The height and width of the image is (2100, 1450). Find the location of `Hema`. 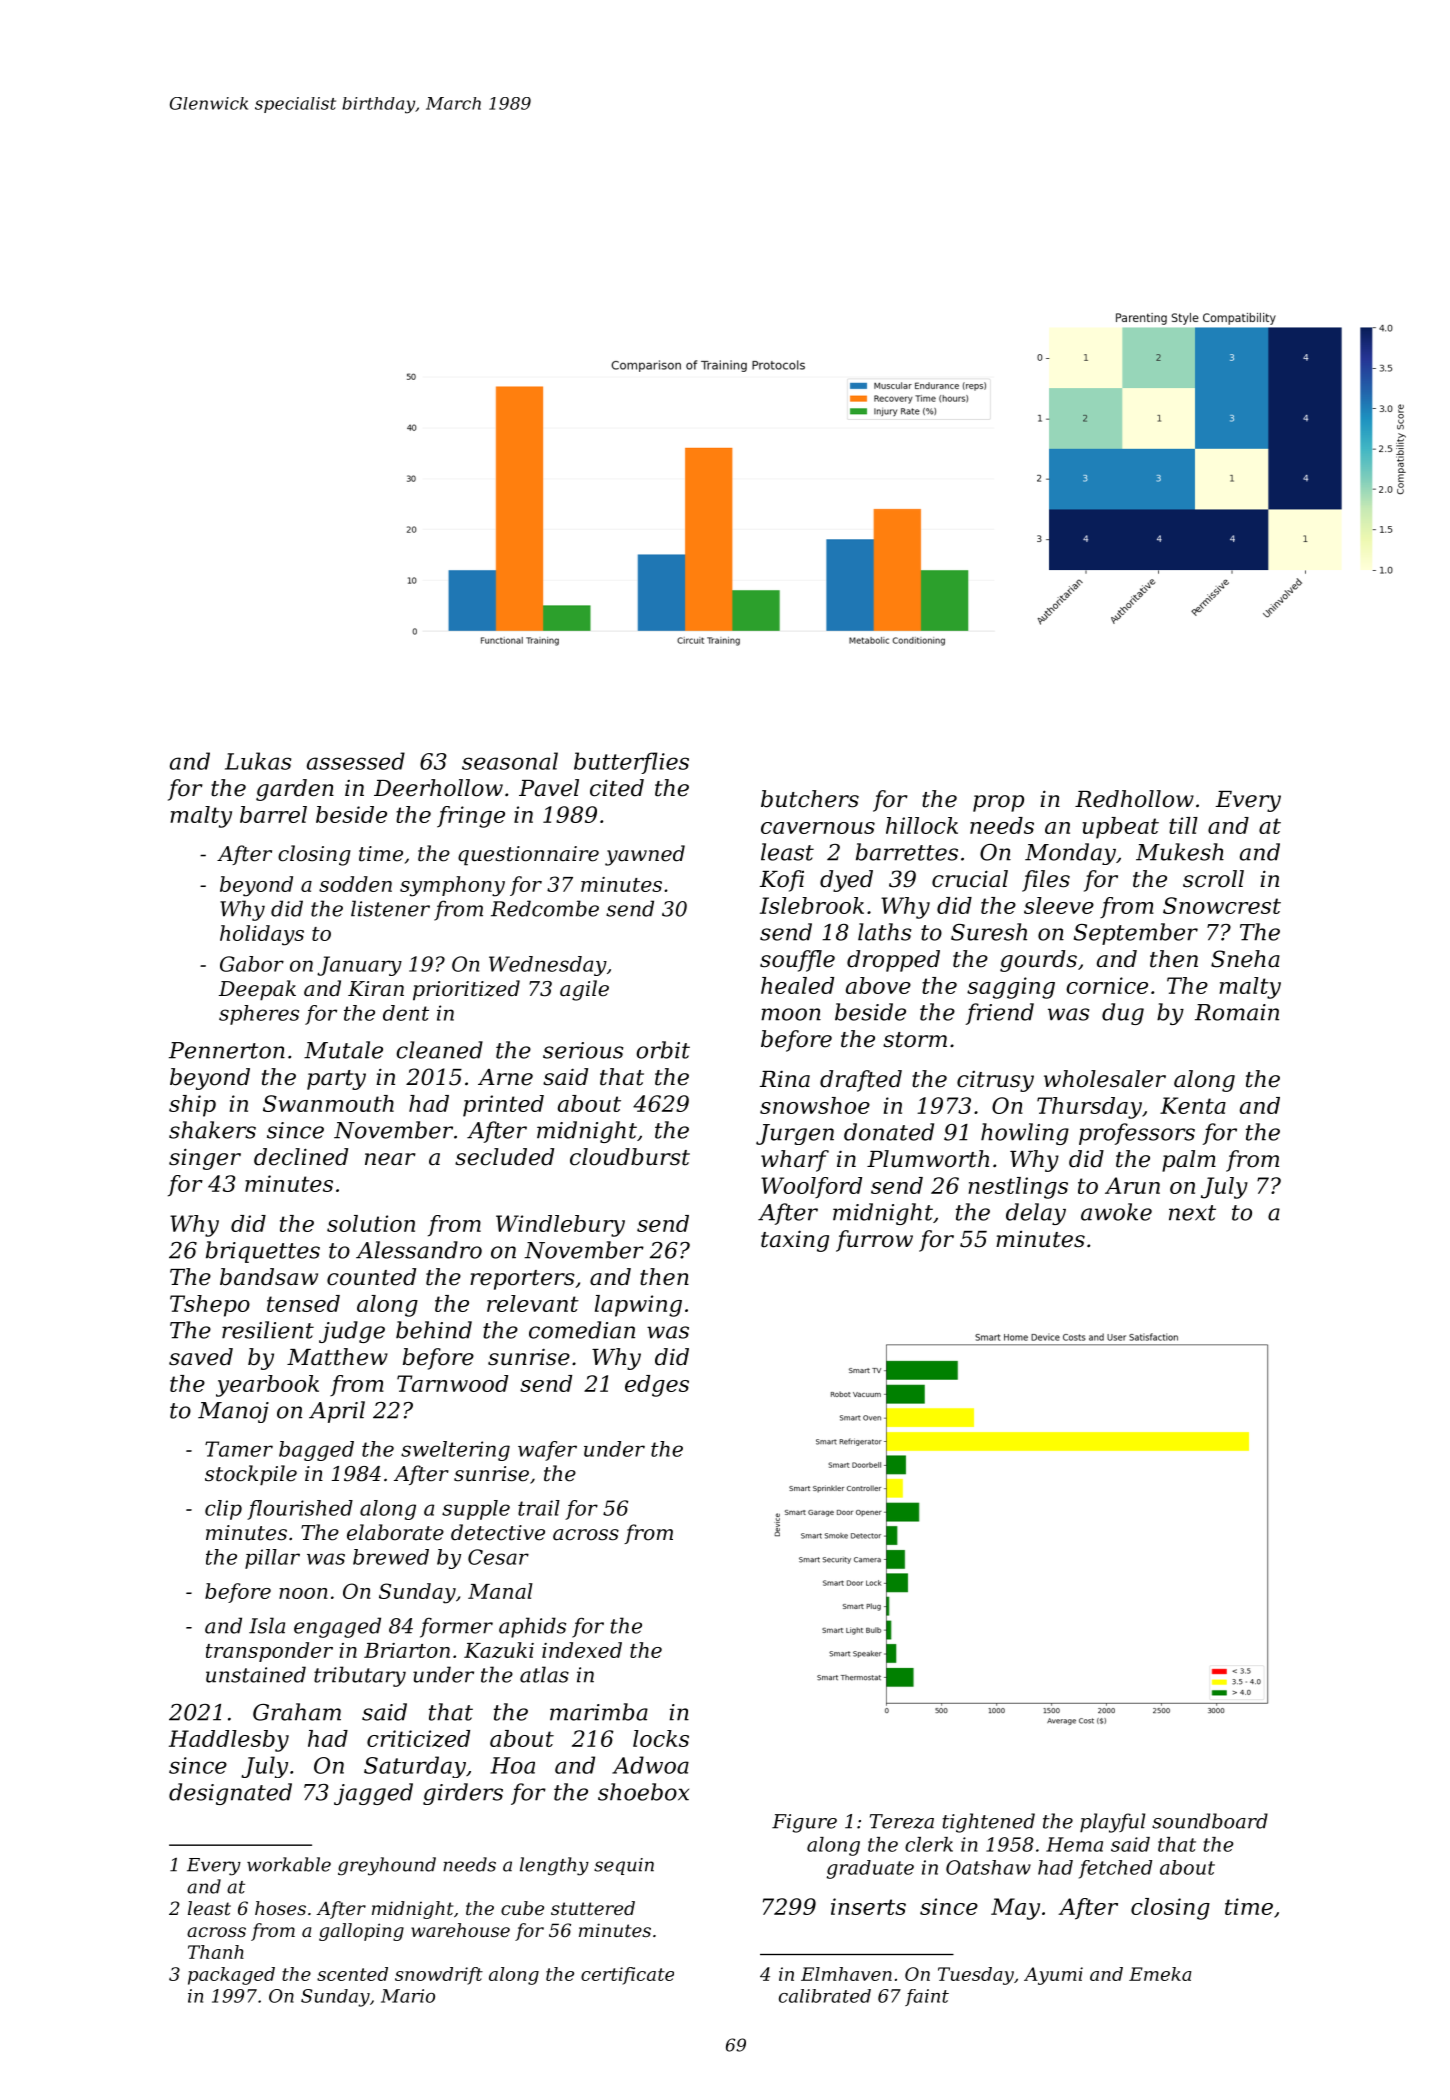

Hema is located at coordinates (1074, 1844).
